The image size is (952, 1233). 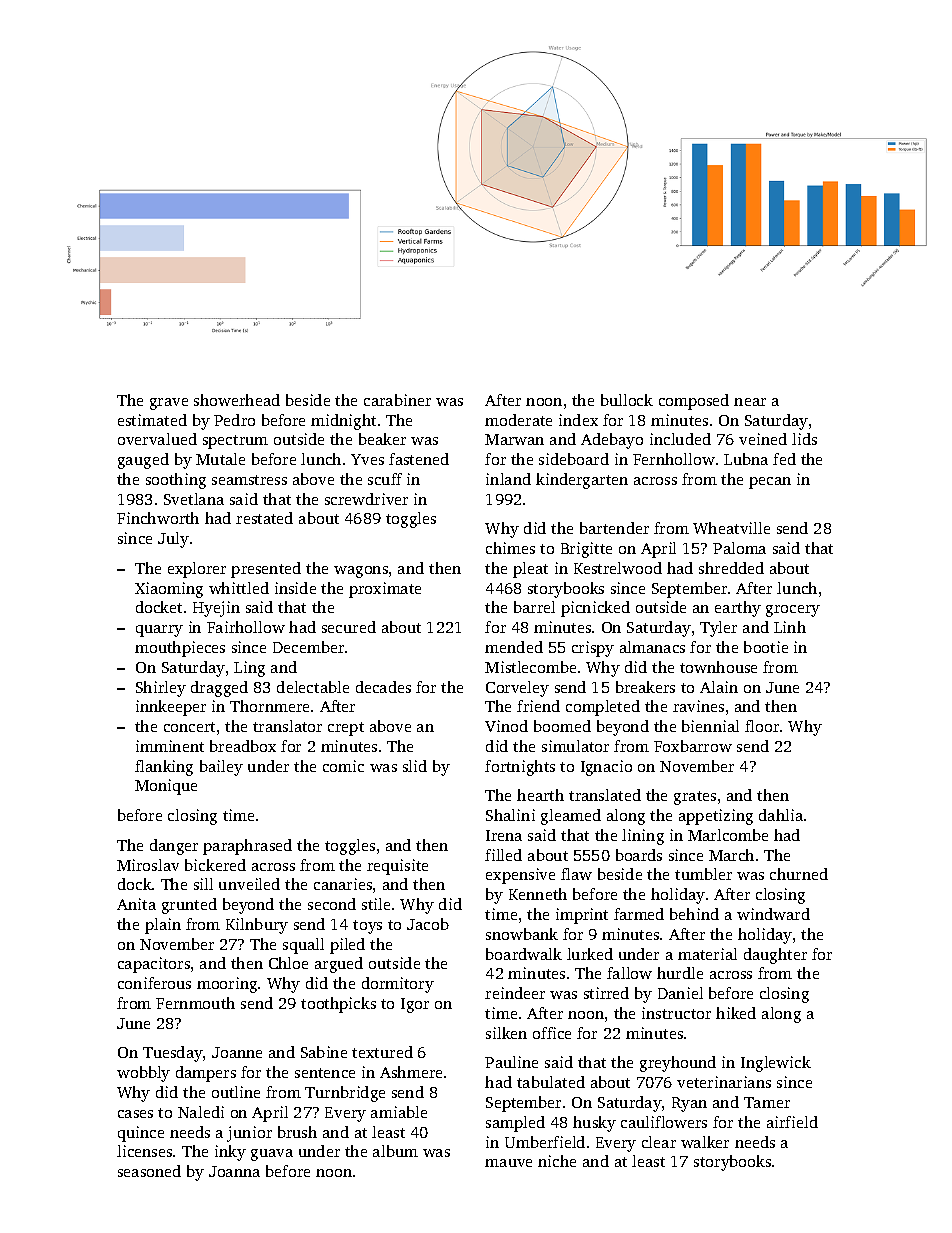 I want to click on bootie, so click(x=766, y=647).
